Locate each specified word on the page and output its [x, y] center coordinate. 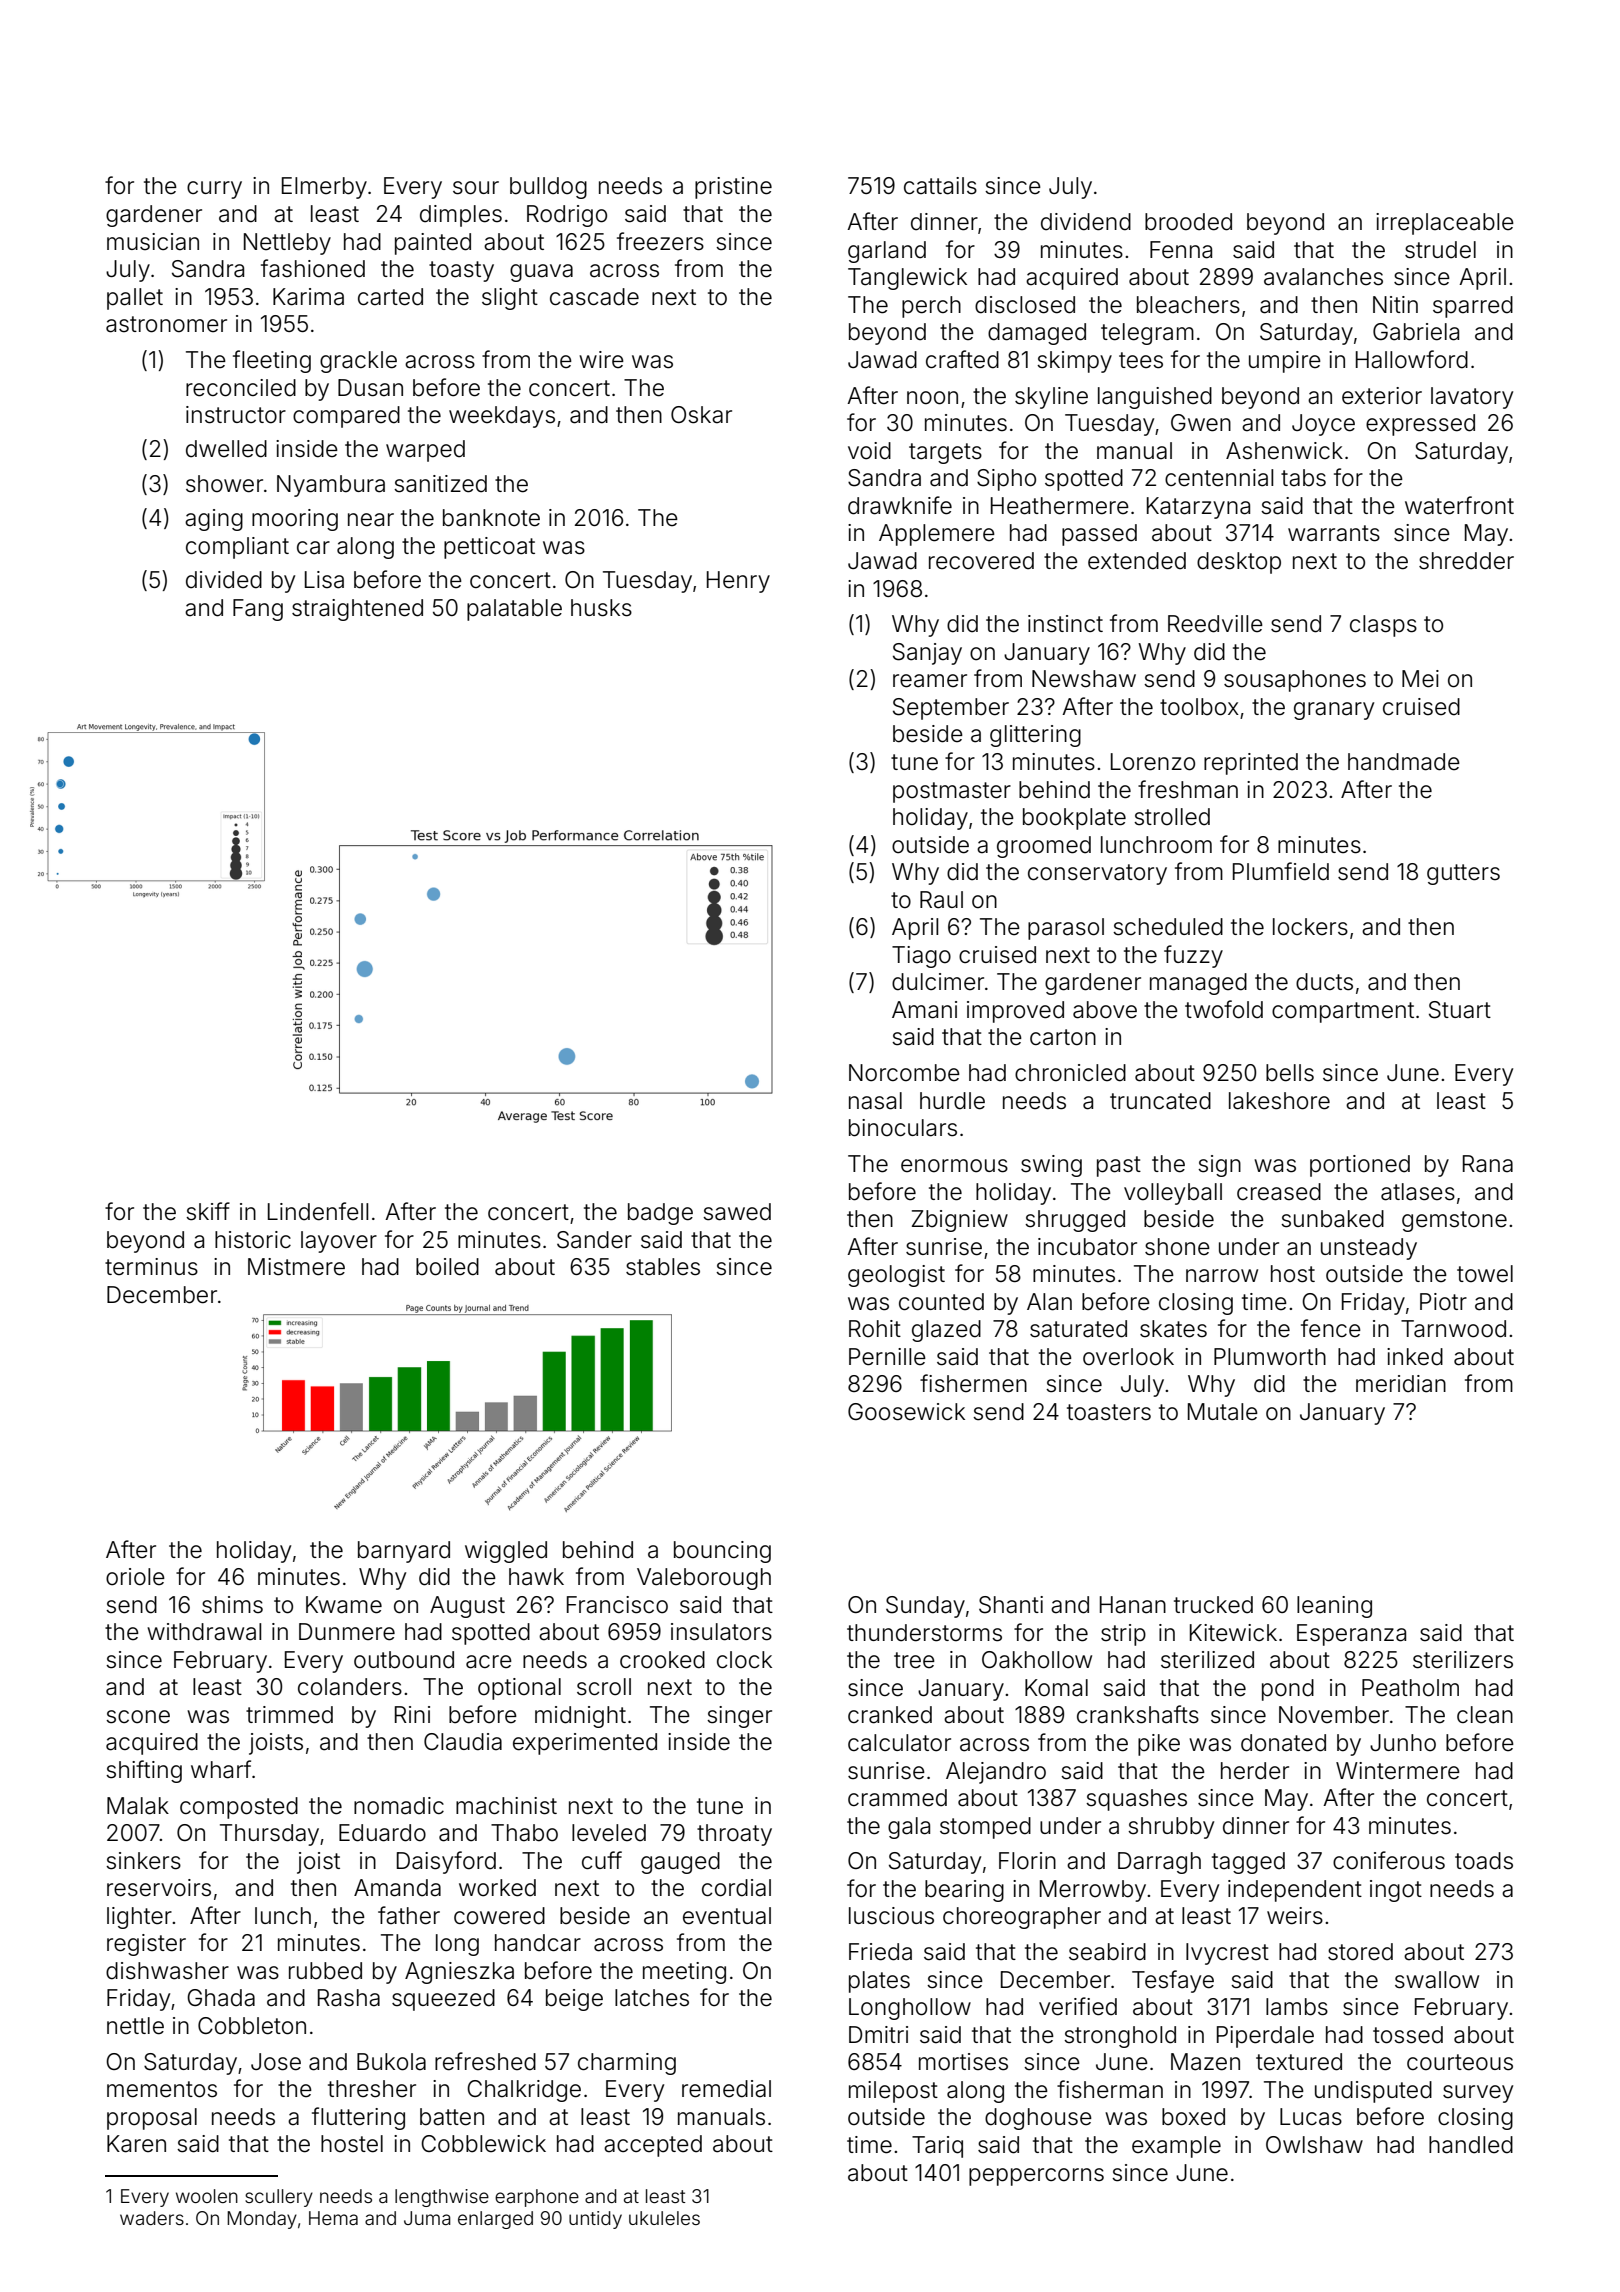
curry [214, 190]
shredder [1466, 561]
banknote [491, 518]
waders [152, 2218]
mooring [295, 520]
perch [931, 307]
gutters [1463, 874]
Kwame [344, 1605]
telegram [1147, 334]
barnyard [404, 1552]
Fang [258, 610]
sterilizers [1463, 1660]
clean [1485, 1715]
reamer [930, 681]
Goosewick [906, 1412]
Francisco [617, 1605]
